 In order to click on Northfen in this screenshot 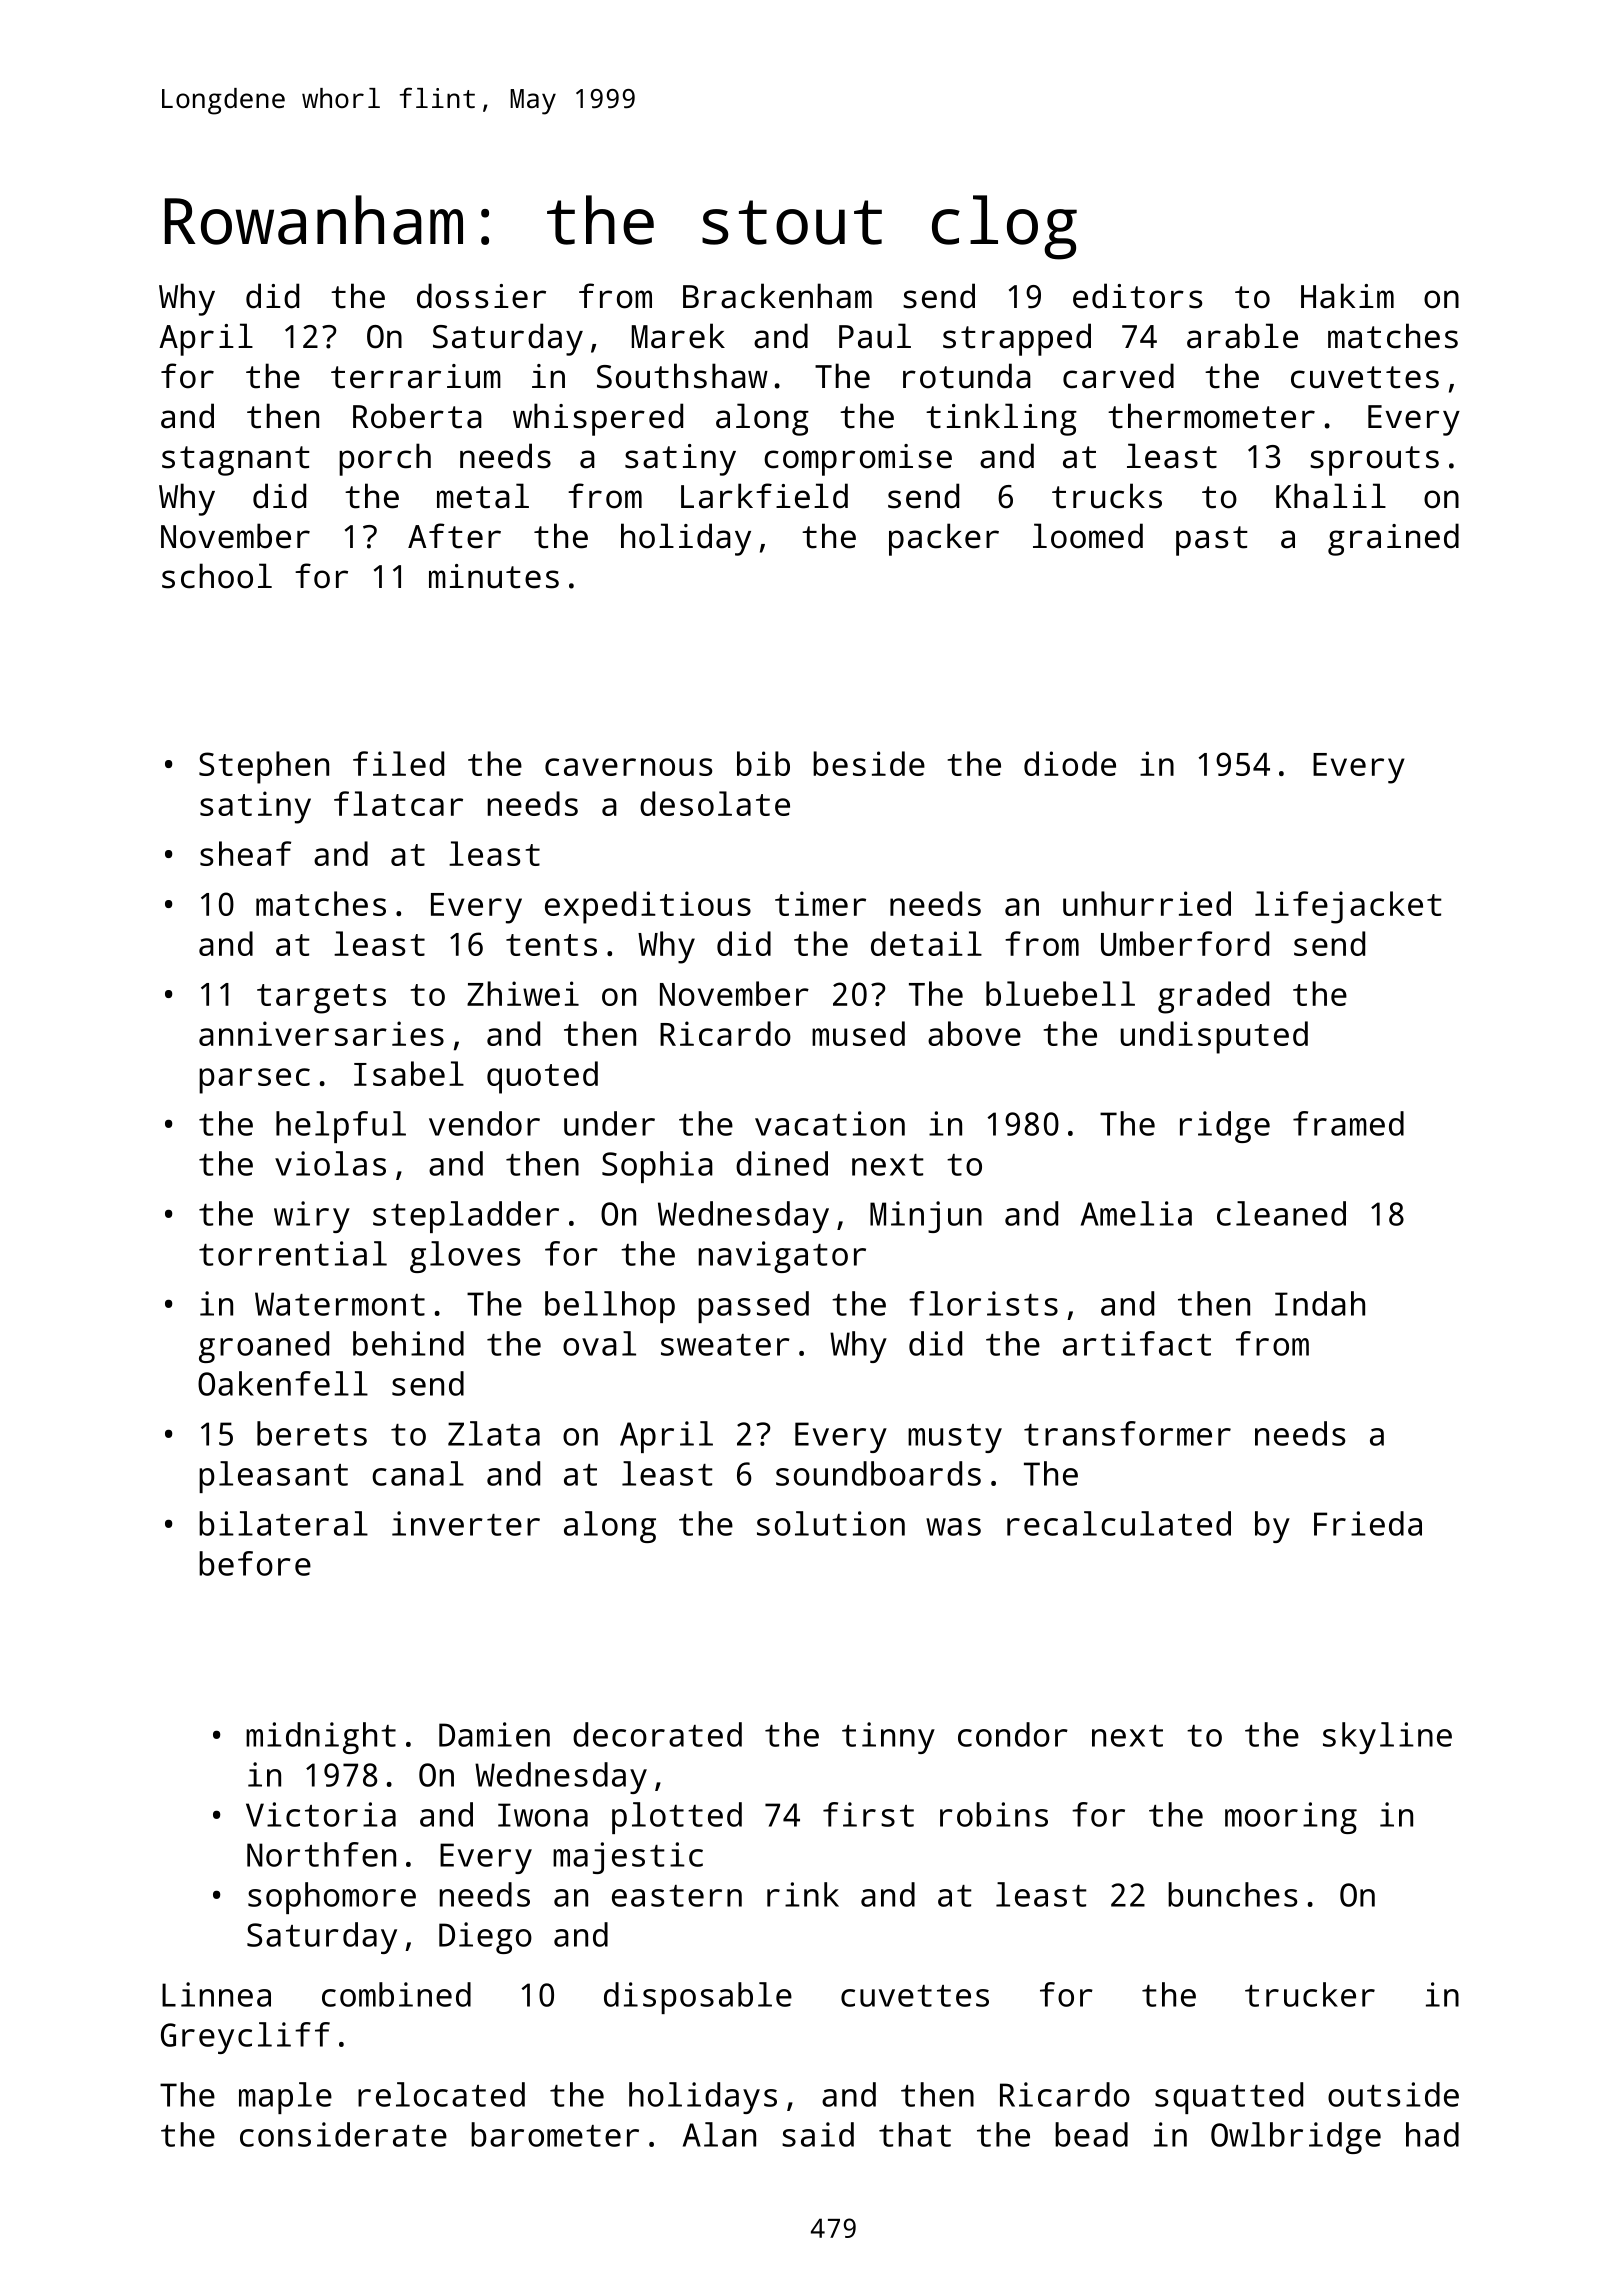, I will do `click(321, 1854)`.
